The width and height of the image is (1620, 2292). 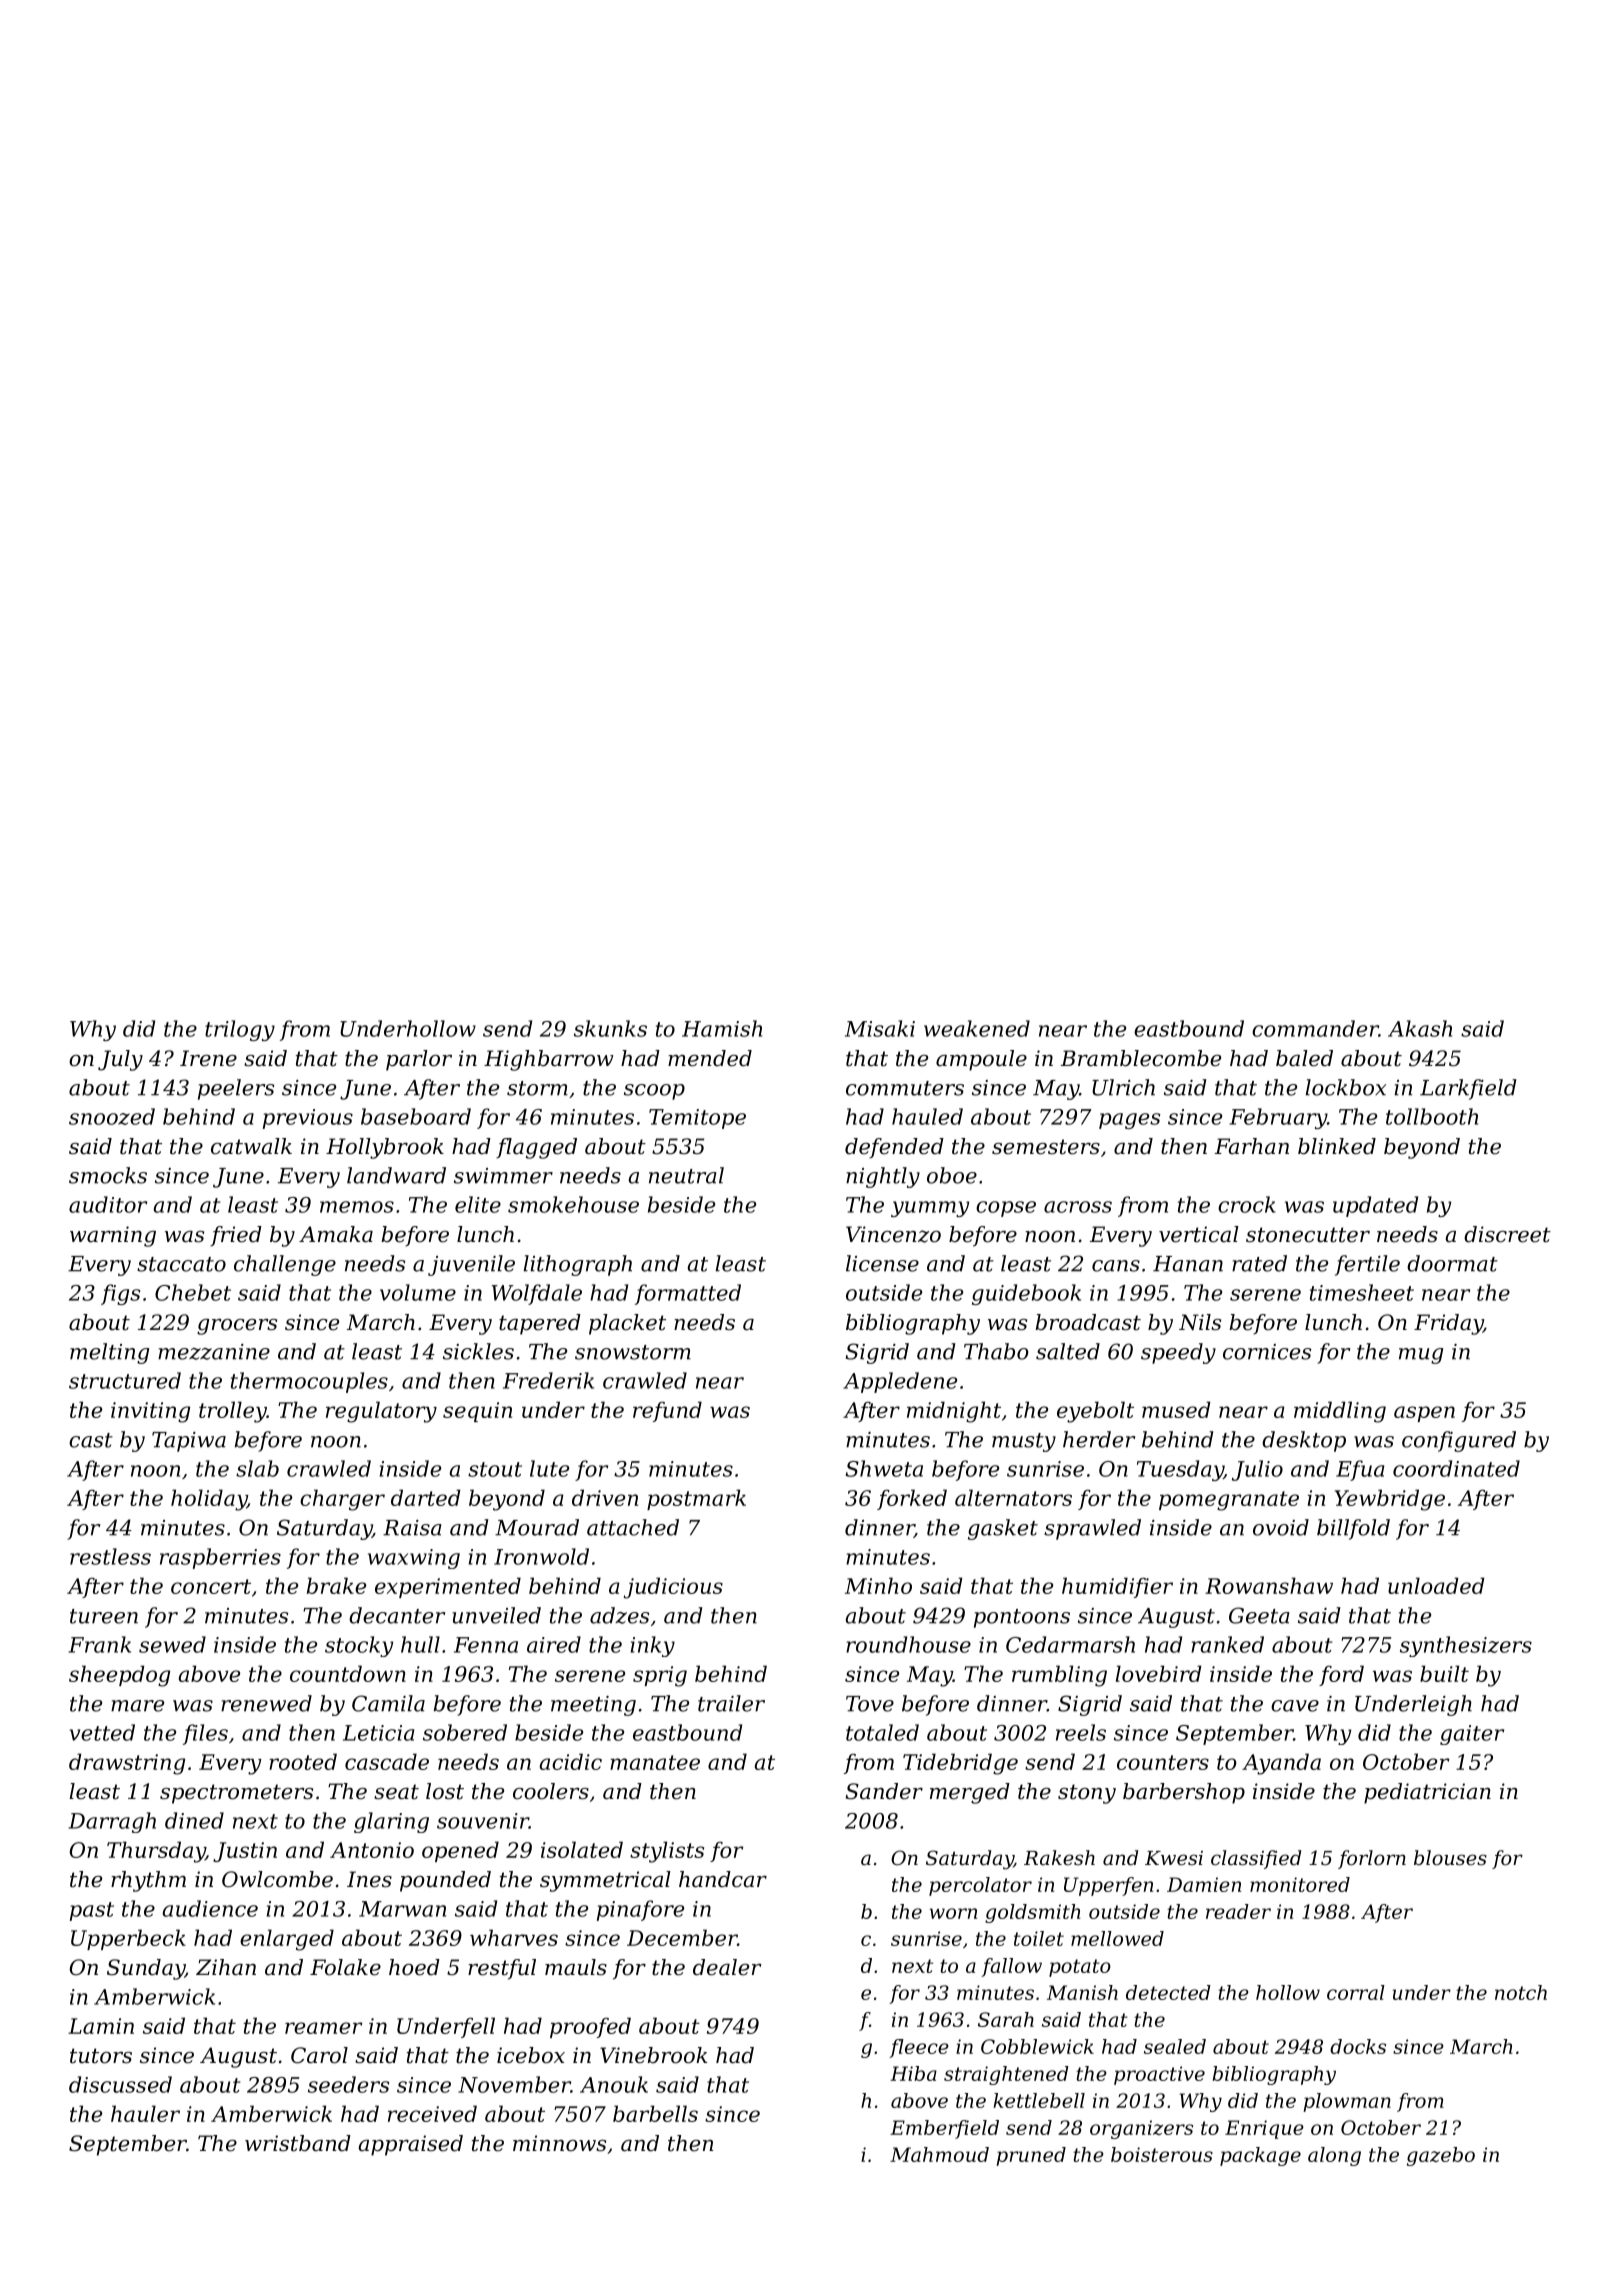 I want to click on notch, so click(x=1521, y=1992).
